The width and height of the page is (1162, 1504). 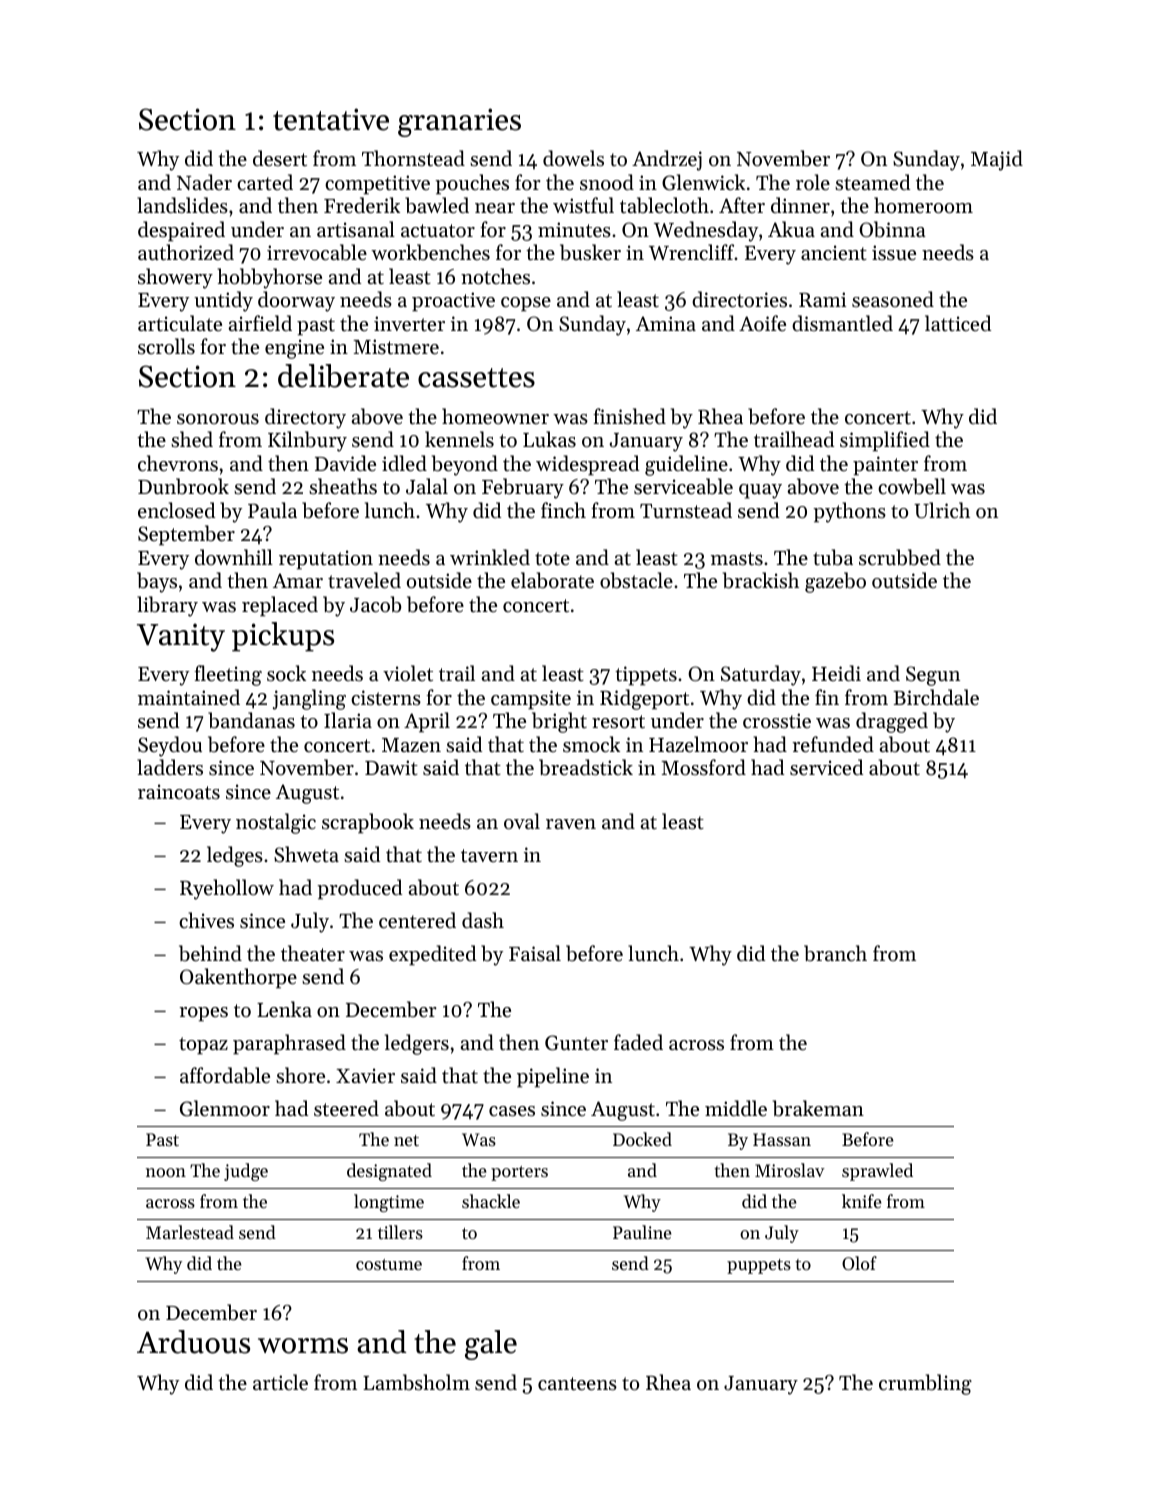 What do you see at coordinates (182, 205) in the page?
I see `landslides` at bounding box center [182, 205].
